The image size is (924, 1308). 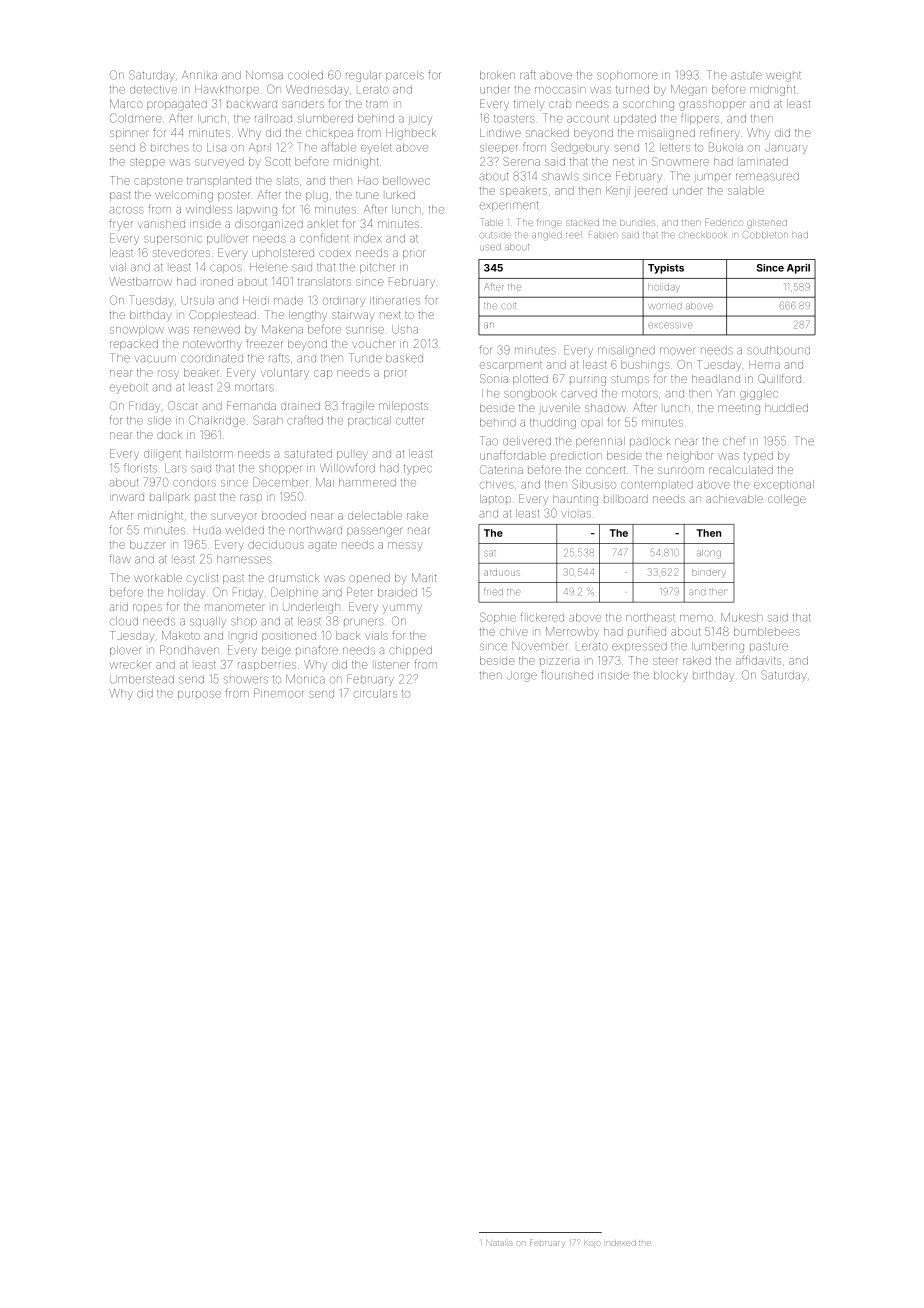 I want to click on Typists, so click(x=666, y=269).
